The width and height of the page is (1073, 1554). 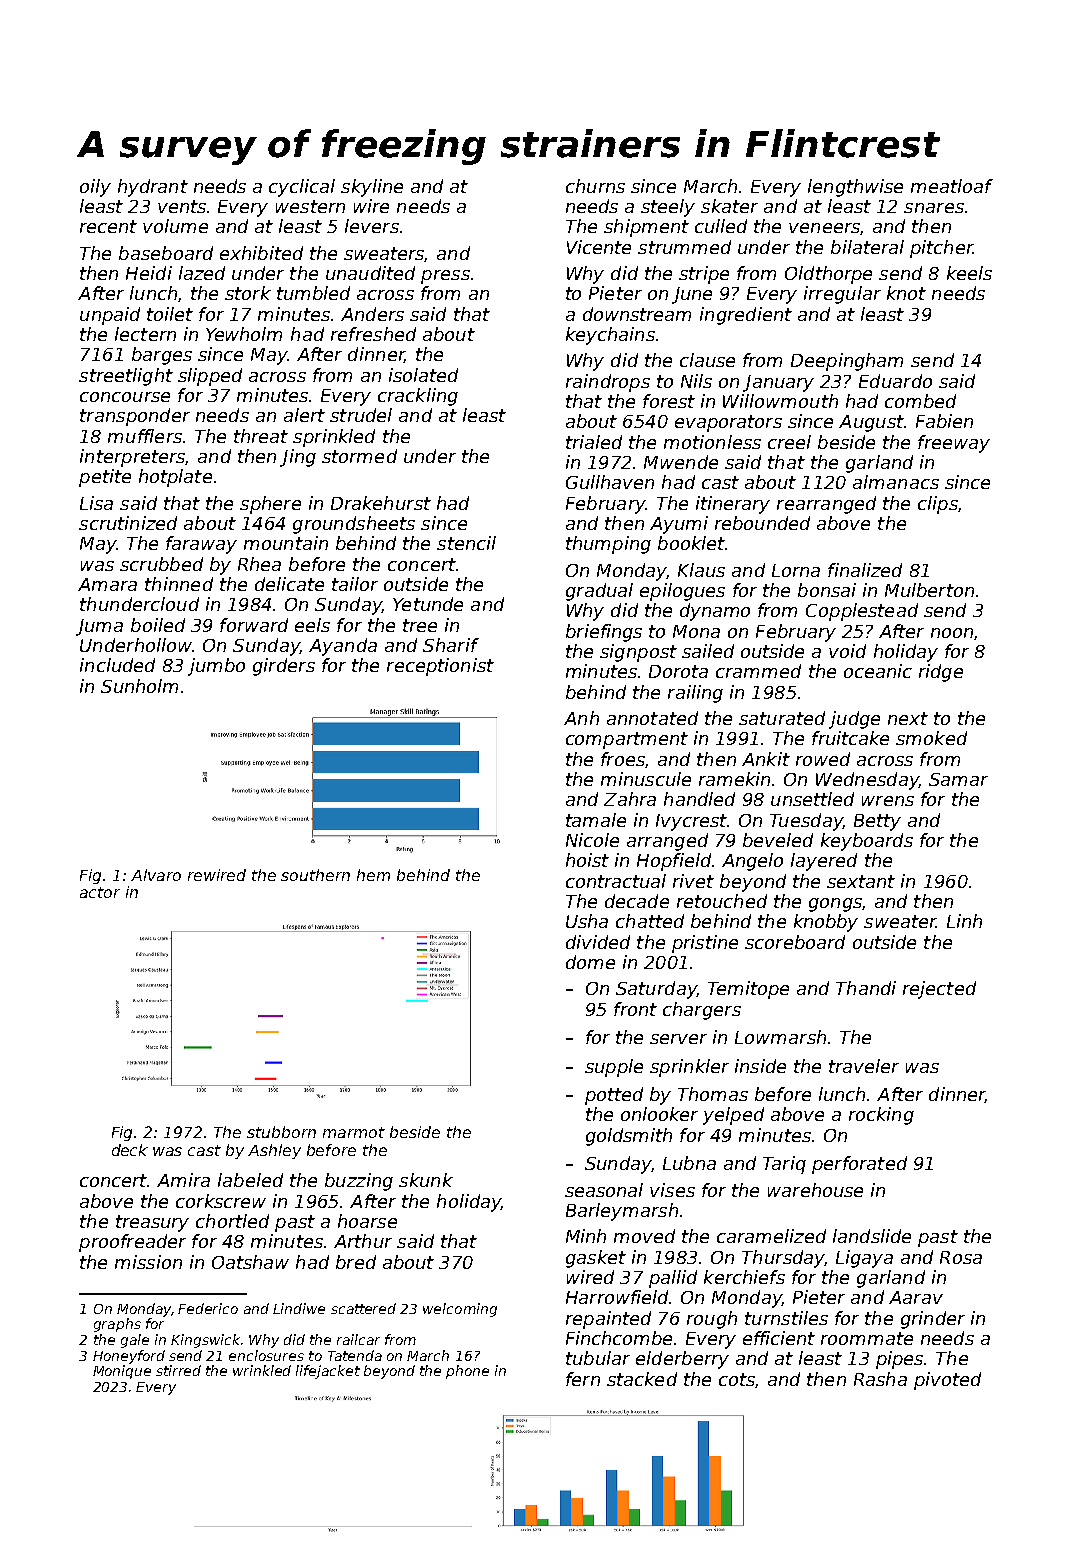 What do you see at coordinates (678, 671) in the page?
I see `Dorota` at bounding box center [678, 671].
